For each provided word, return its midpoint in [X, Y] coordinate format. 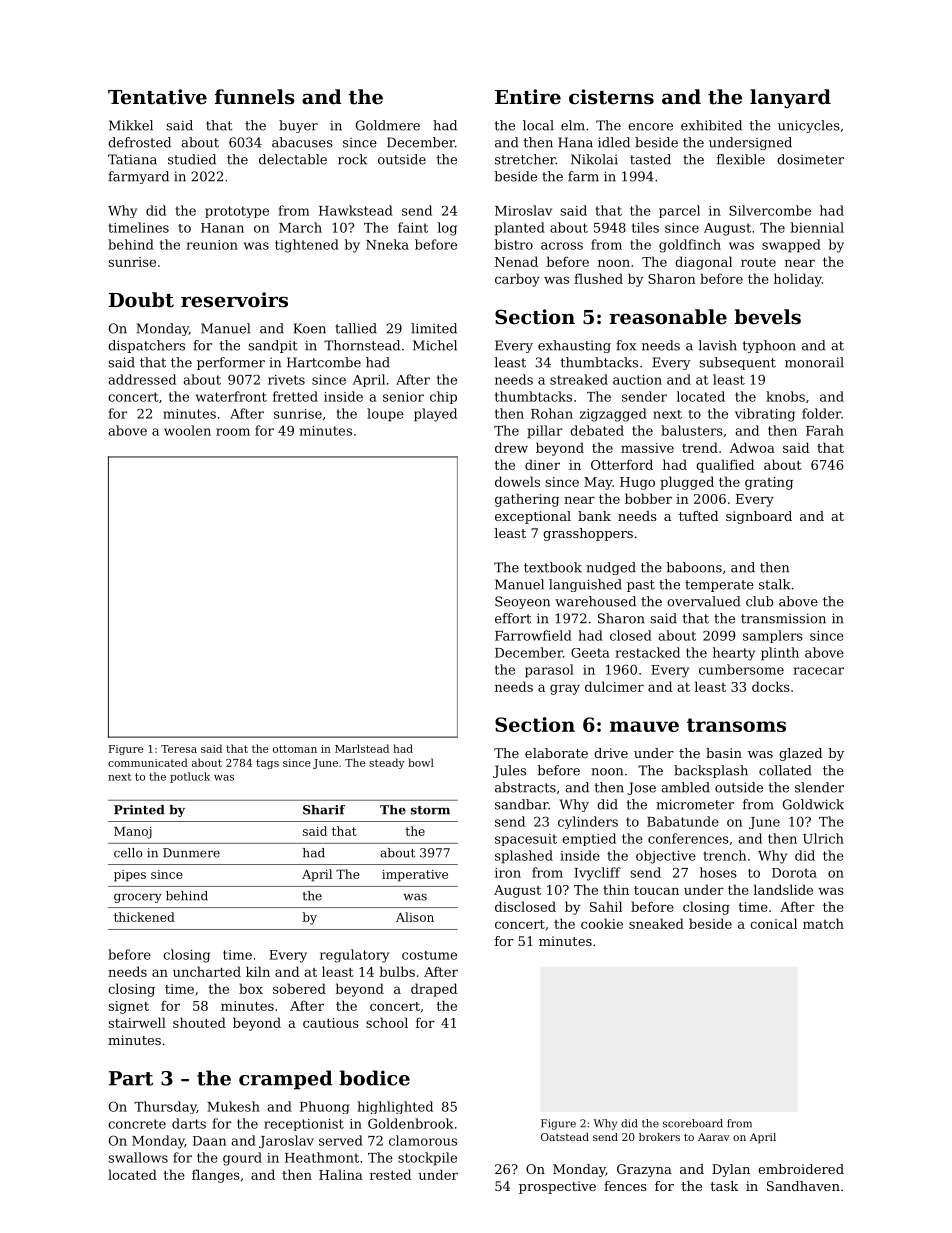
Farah [825, 430]
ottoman [295, 749]
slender [819, 787]
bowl [421, 762]
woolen [187, 430]
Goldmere [388, 125]
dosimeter [810, 159]
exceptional [533, 517]
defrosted [139, 142]
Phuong [324, 1107]
